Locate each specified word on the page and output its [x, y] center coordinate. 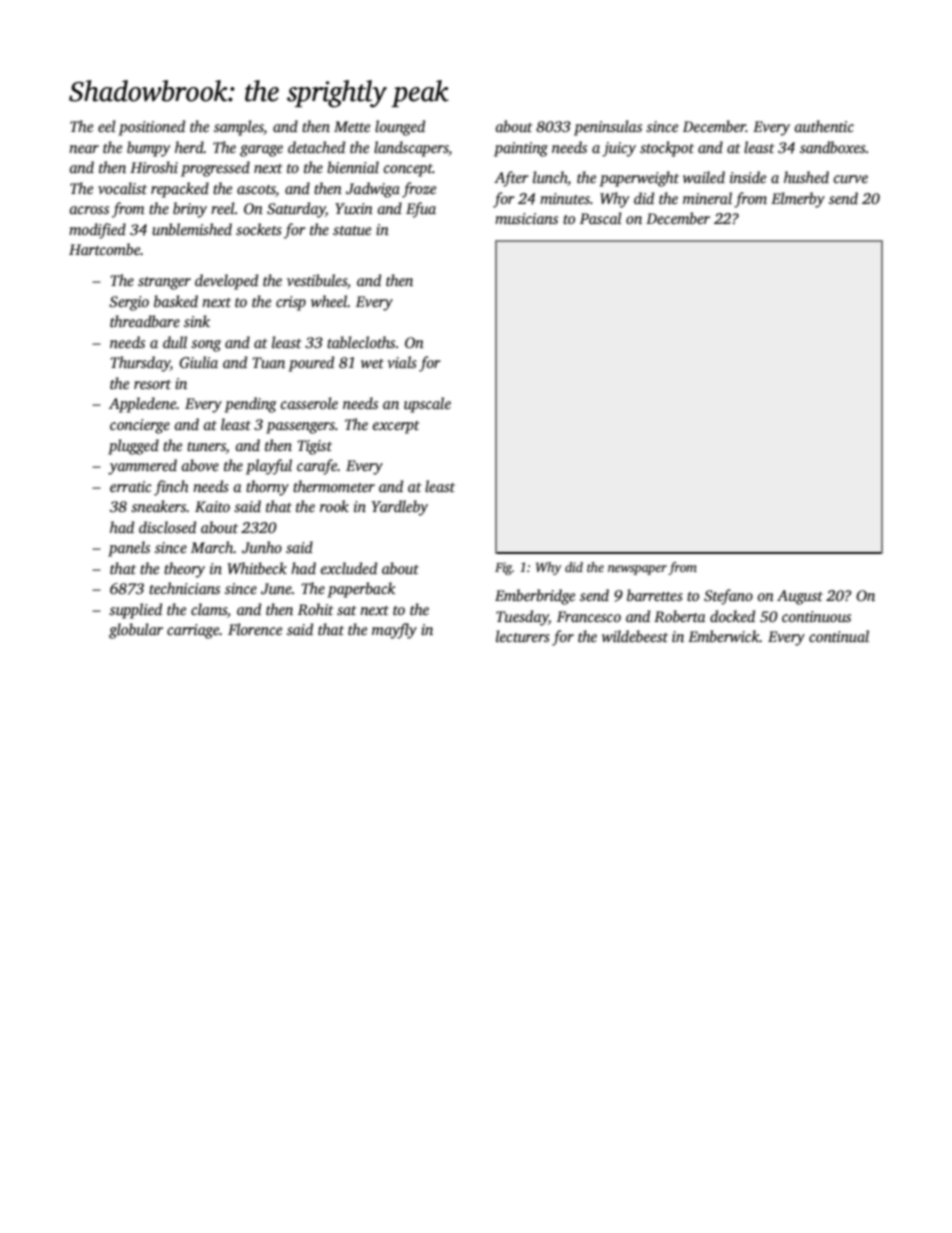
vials [402, 362]
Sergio [129, 303]
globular [136, 631]
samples [239, 128]
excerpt [396, 427]
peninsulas [608, 128]
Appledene [143, 405]
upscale [427, 405]
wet [372, 363]
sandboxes [833, 147]
